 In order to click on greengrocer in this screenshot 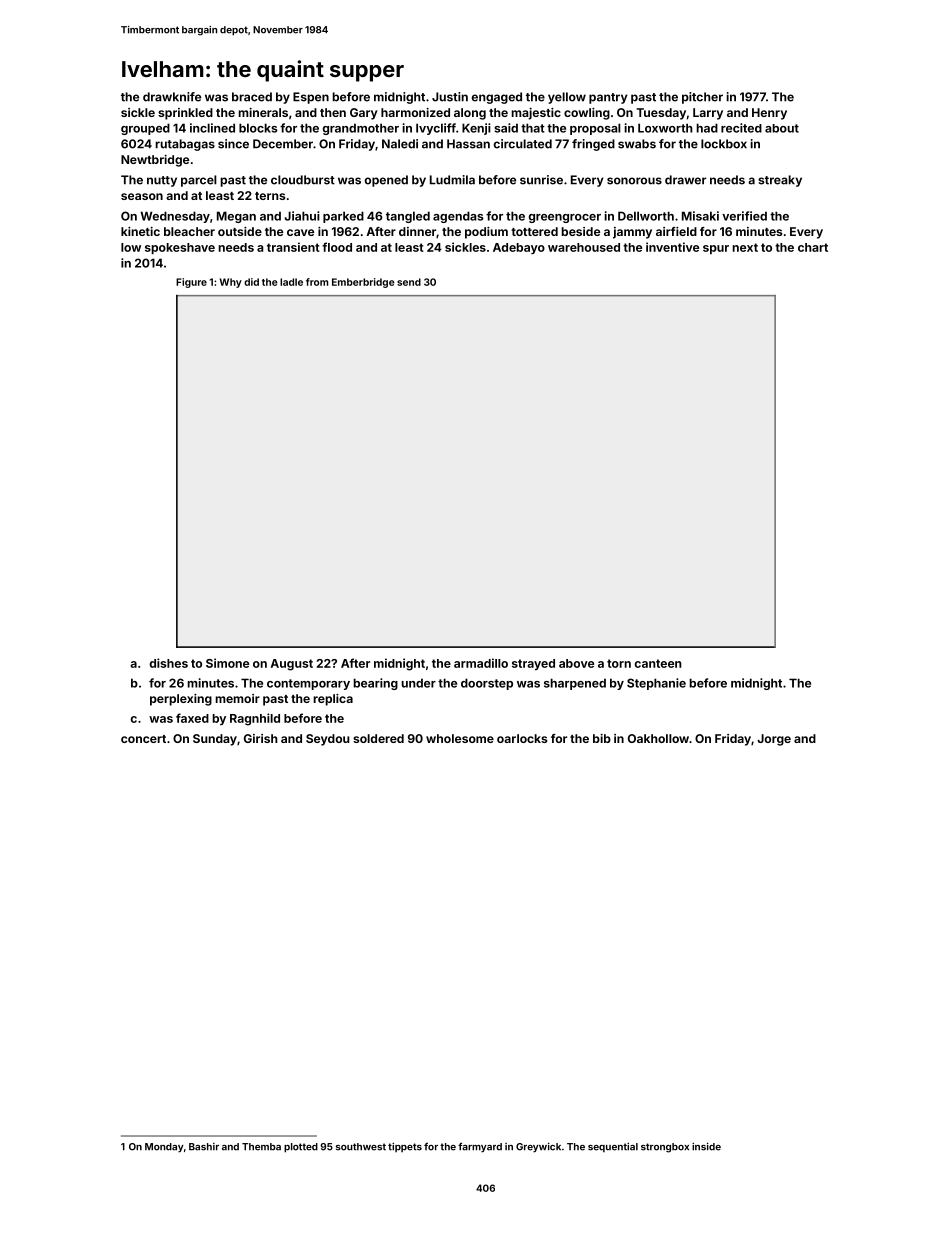, I will do `click(564, 218)`.
